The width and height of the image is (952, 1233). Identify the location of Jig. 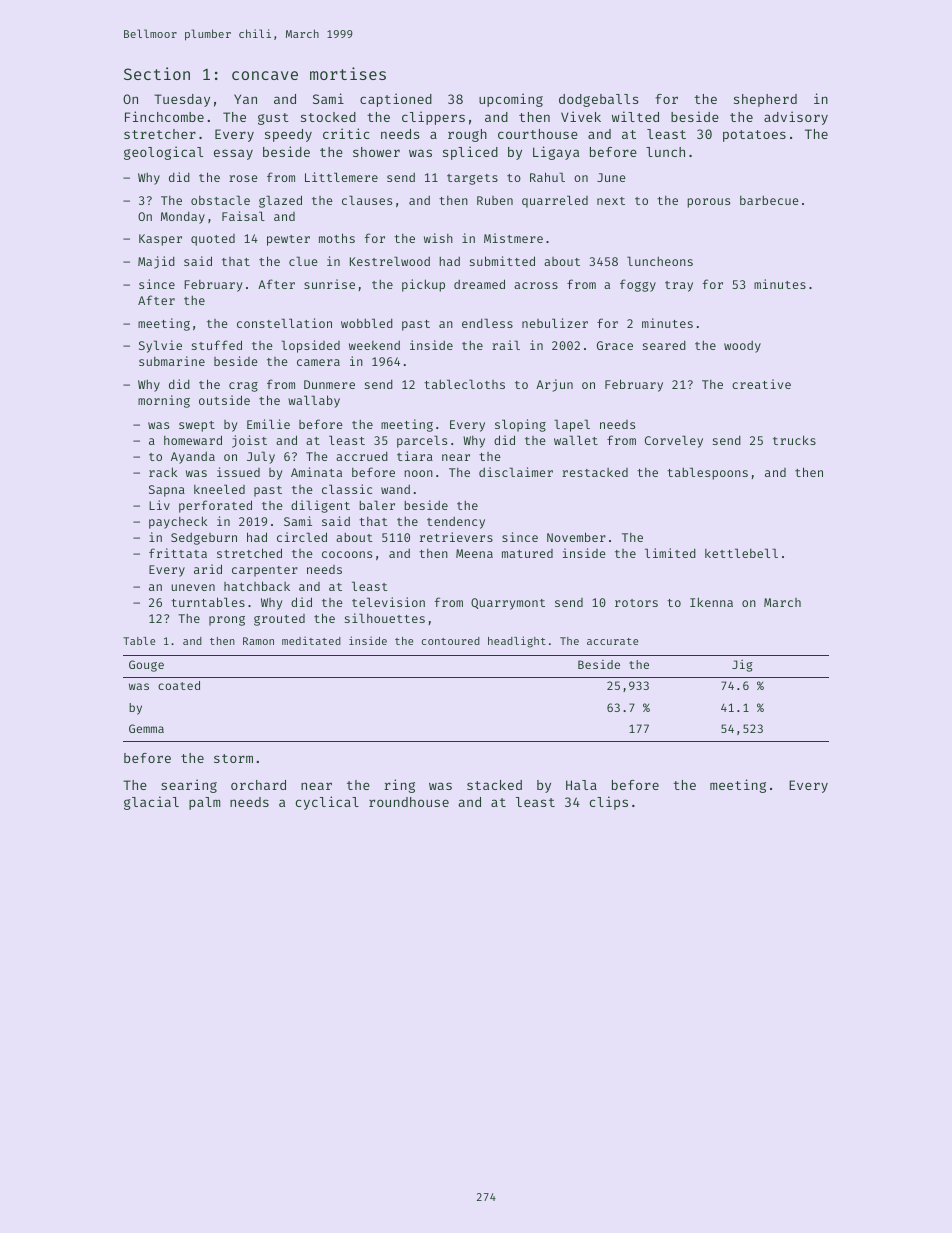
(742, 666).
